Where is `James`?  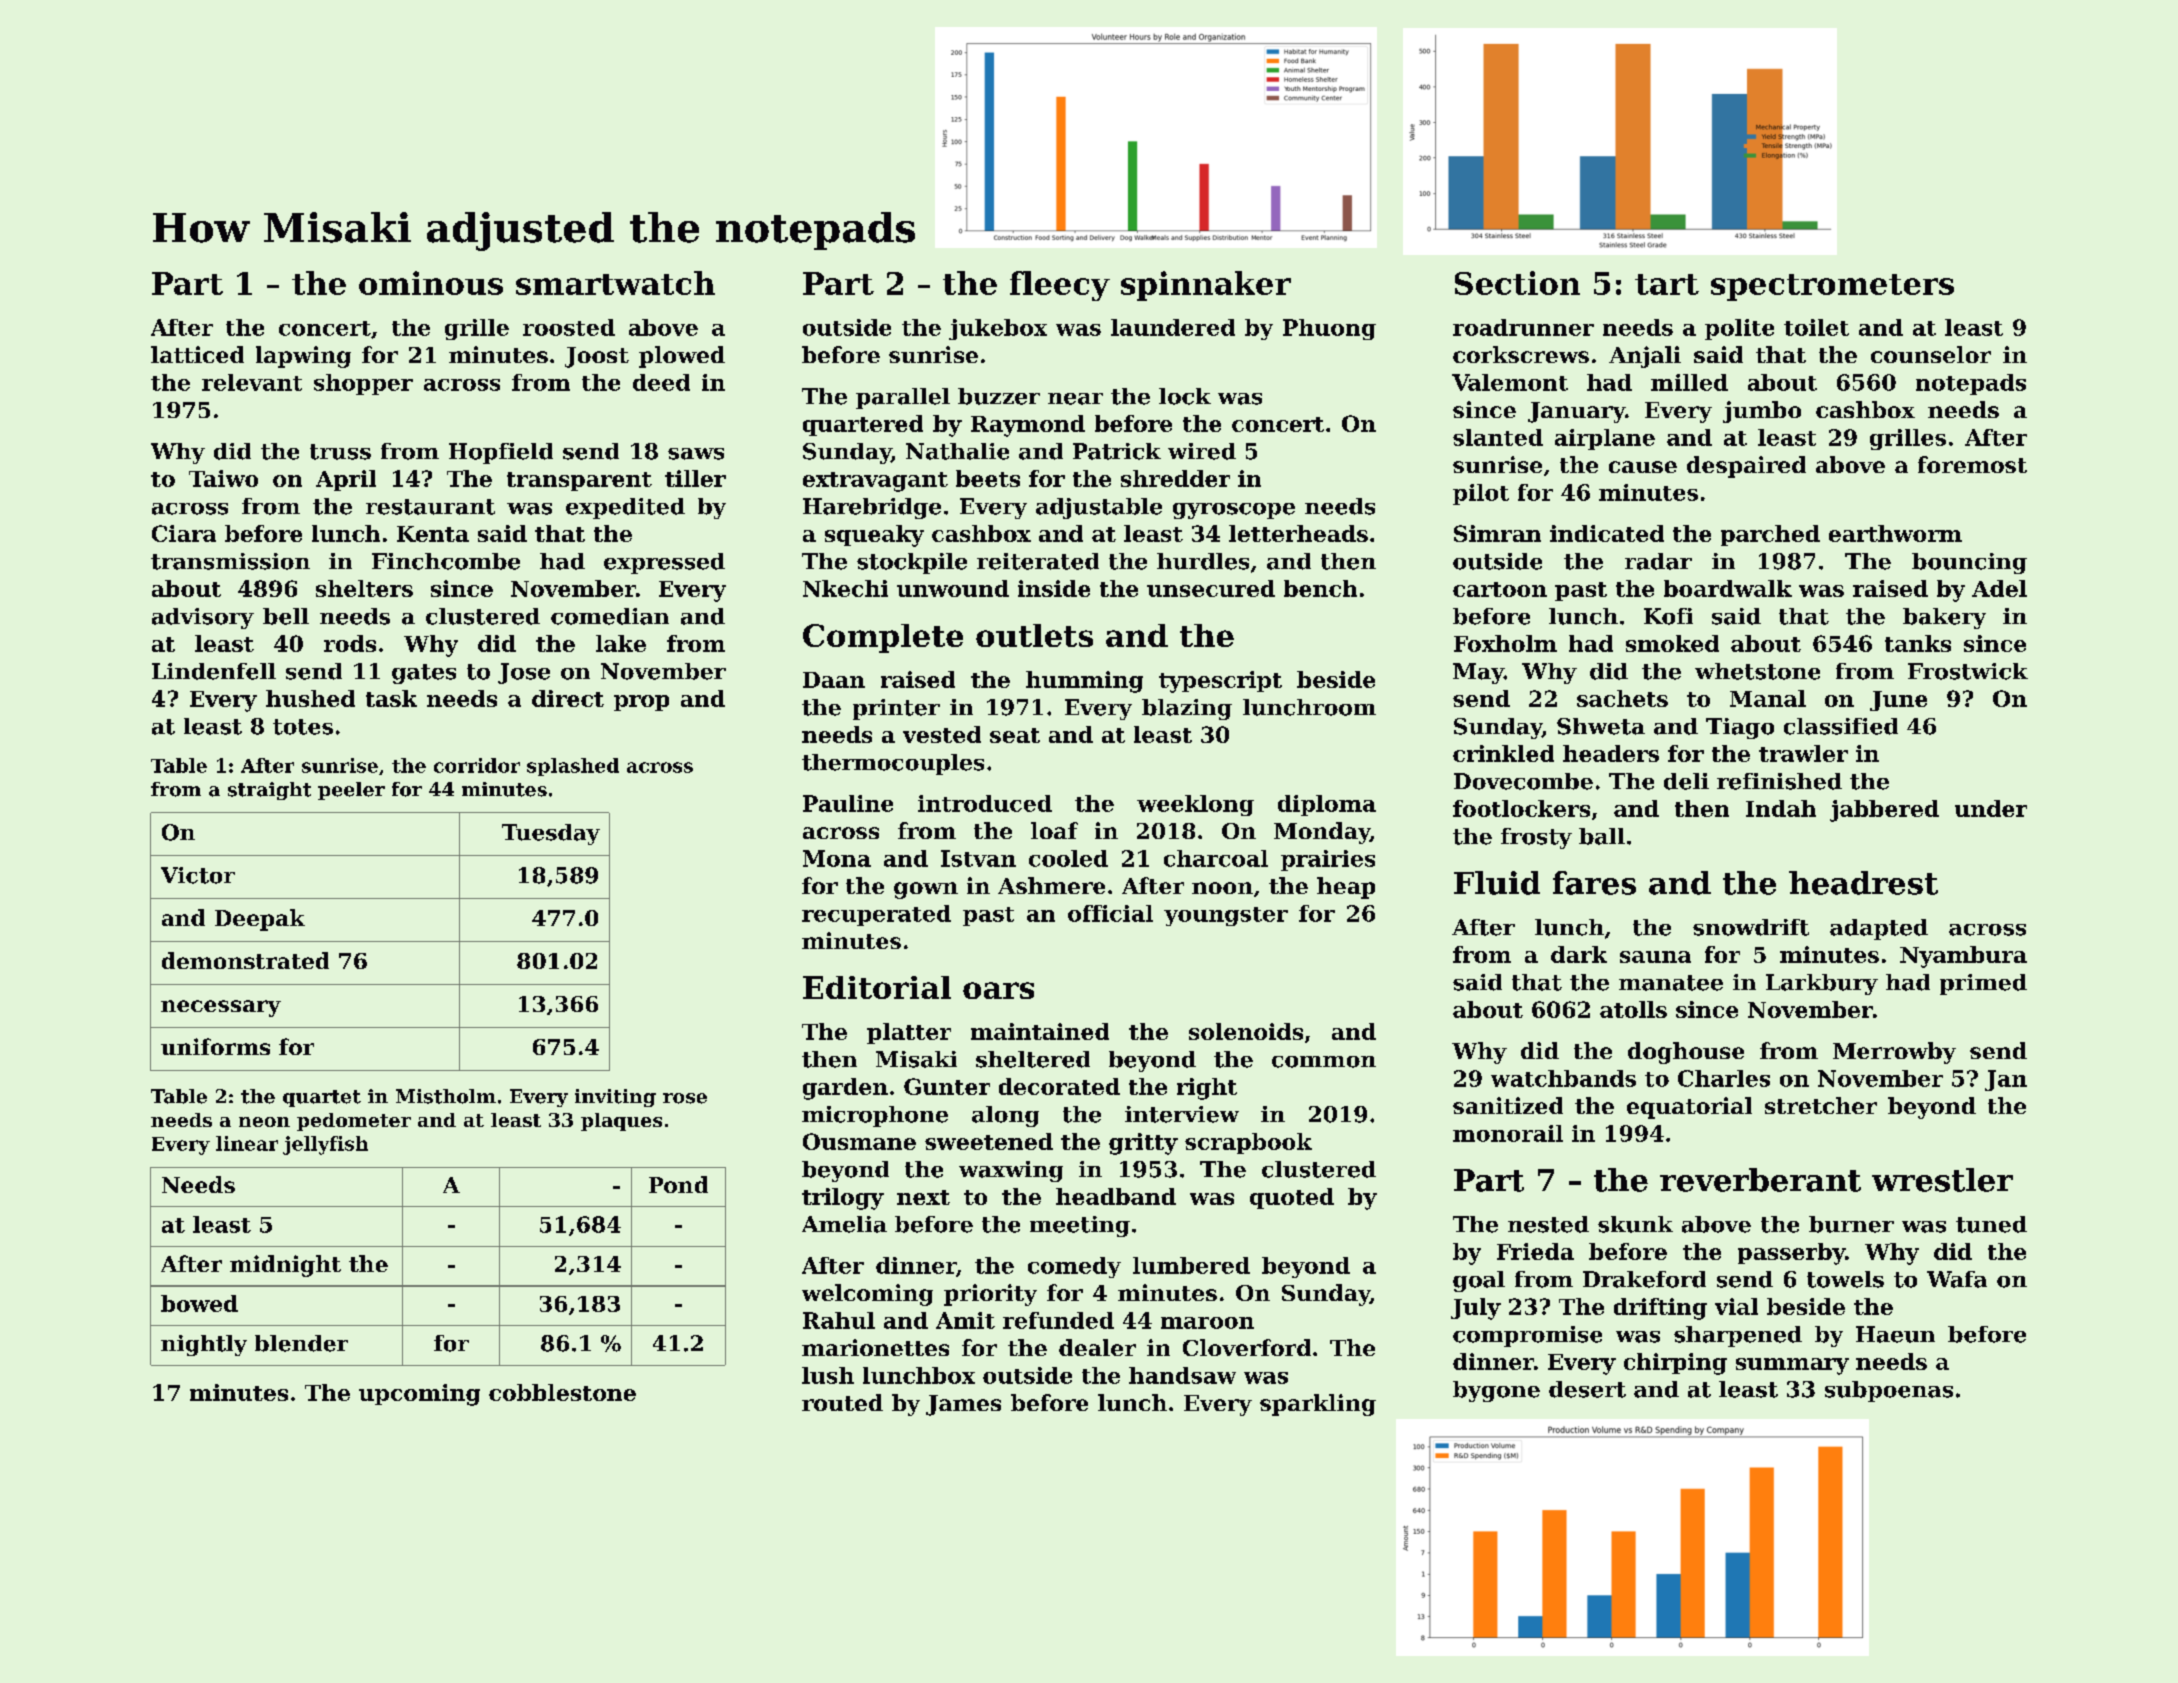
James is located at coordinates (963, 1405).
